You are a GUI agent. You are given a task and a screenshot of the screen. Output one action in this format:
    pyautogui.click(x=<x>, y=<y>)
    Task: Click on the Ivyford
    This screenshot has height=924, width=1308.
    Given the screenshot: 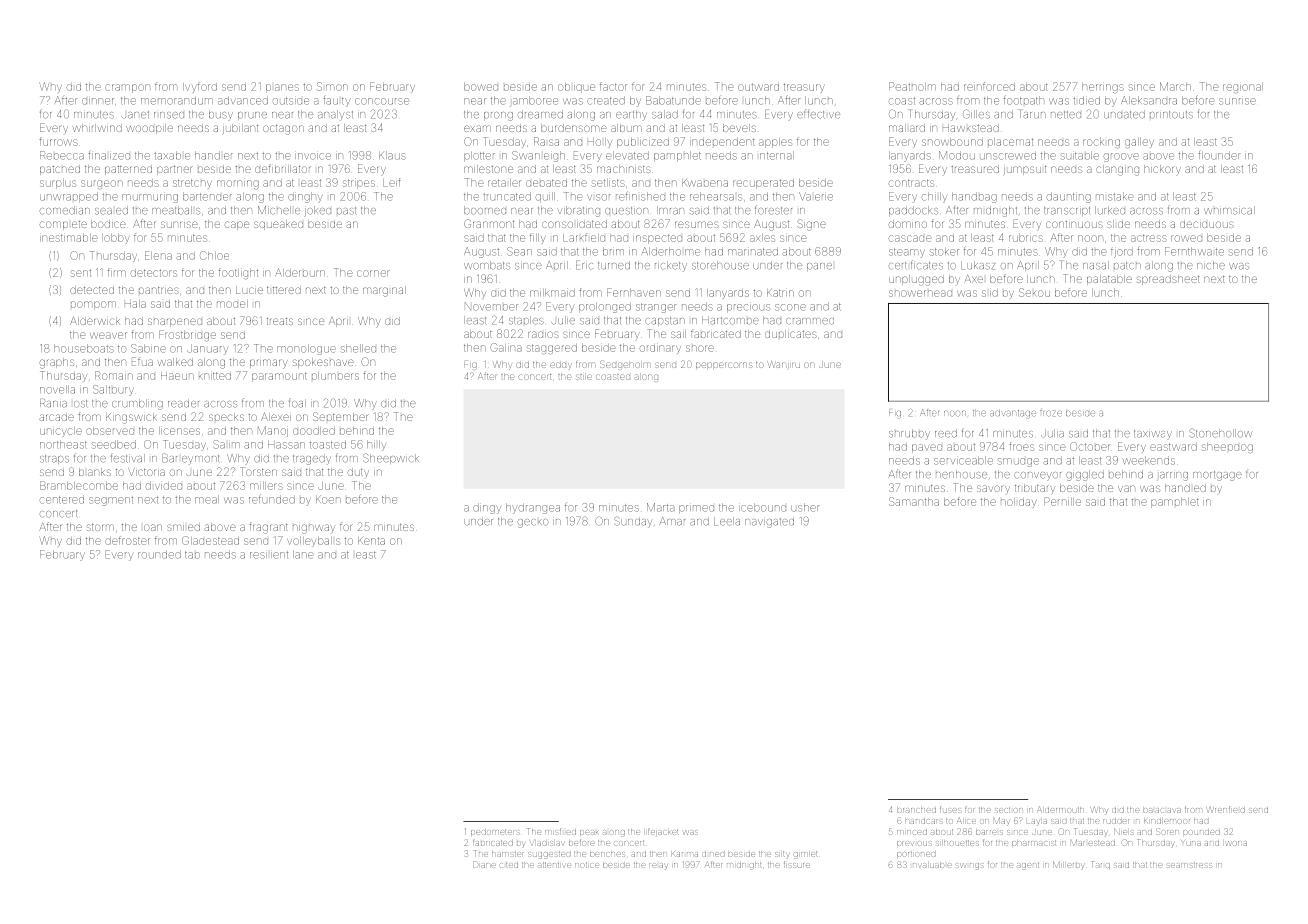 What is the action you would take?
    pyautogui.click(x=200, y=87)
